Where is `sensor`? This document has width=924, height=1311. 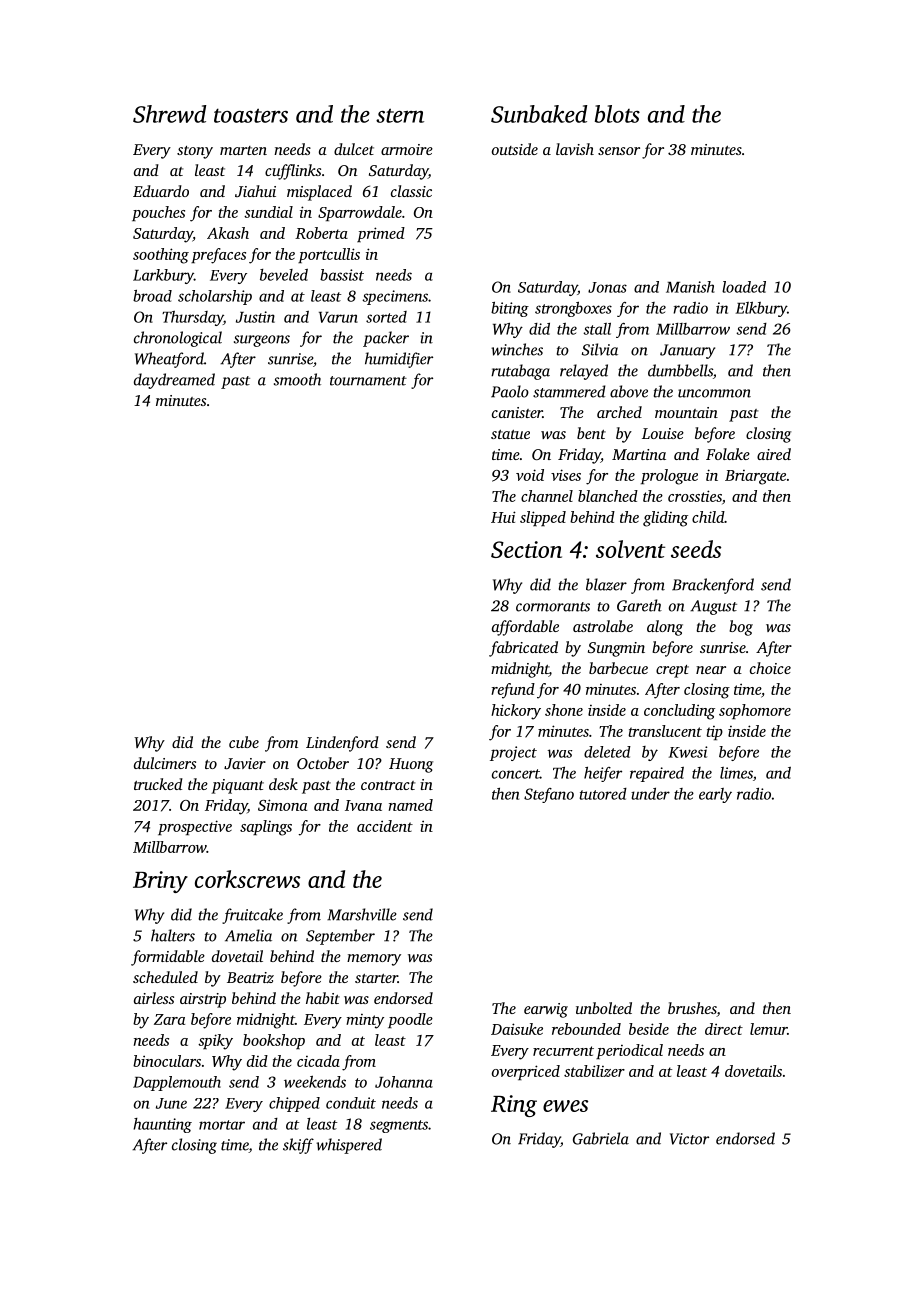 sensor is located at coordinates (619, 151).
